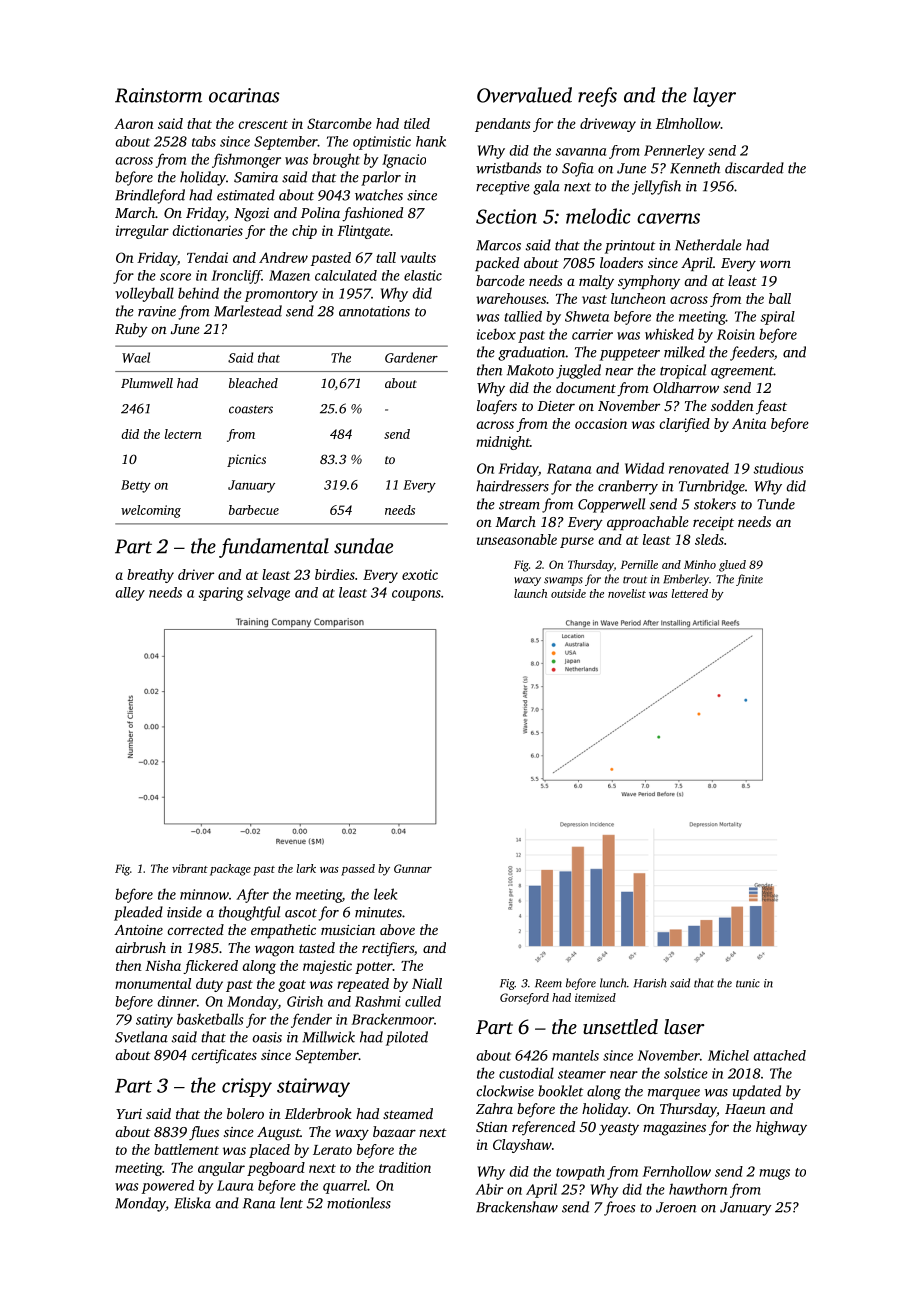 The width and height of the image is (924, 1308). What do you see at coordinates (748, 983) in the image?
I see `tunic` at bounding box center [748, 983].
